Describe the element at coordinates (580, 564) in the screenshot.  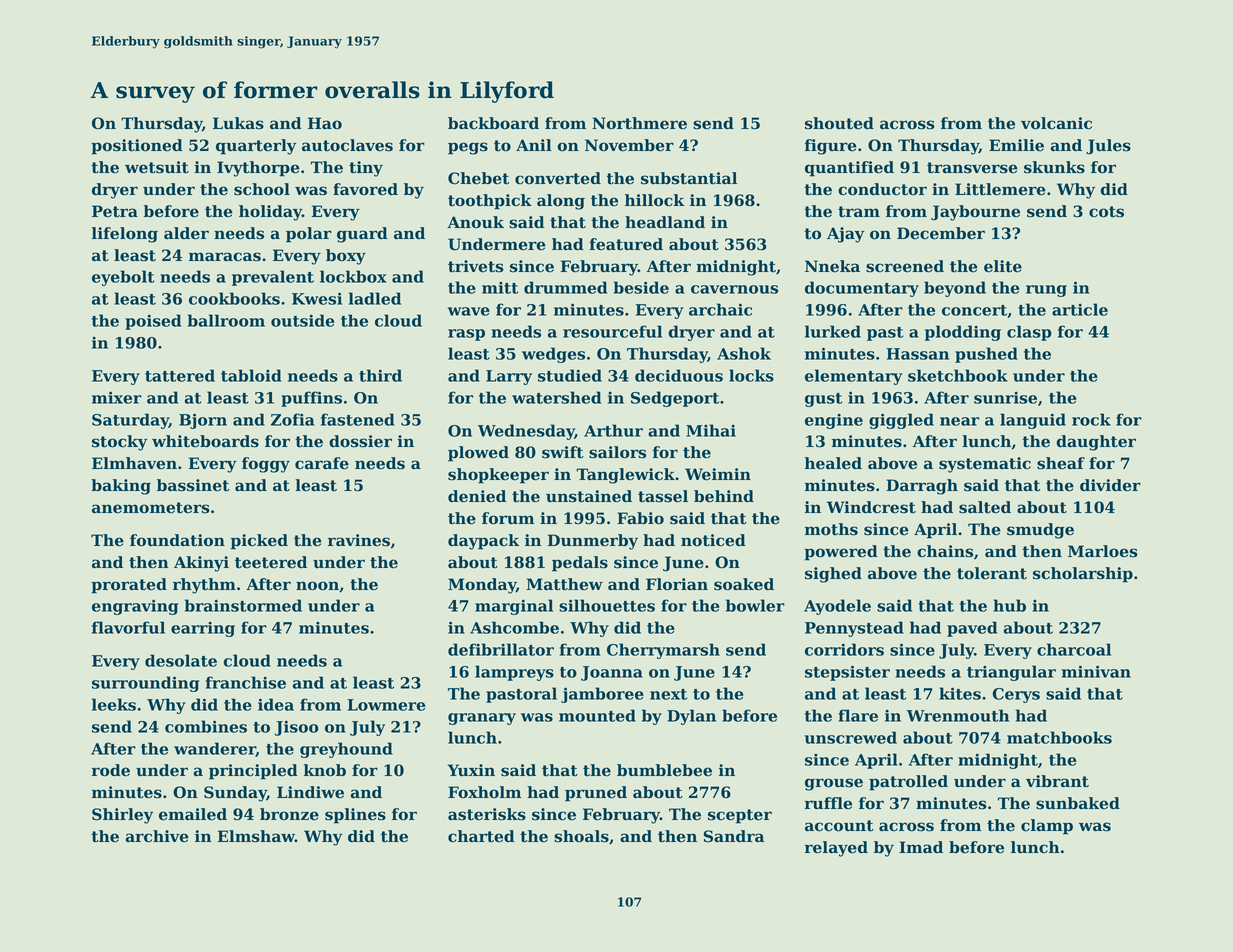
I see `pedals` at that location.
